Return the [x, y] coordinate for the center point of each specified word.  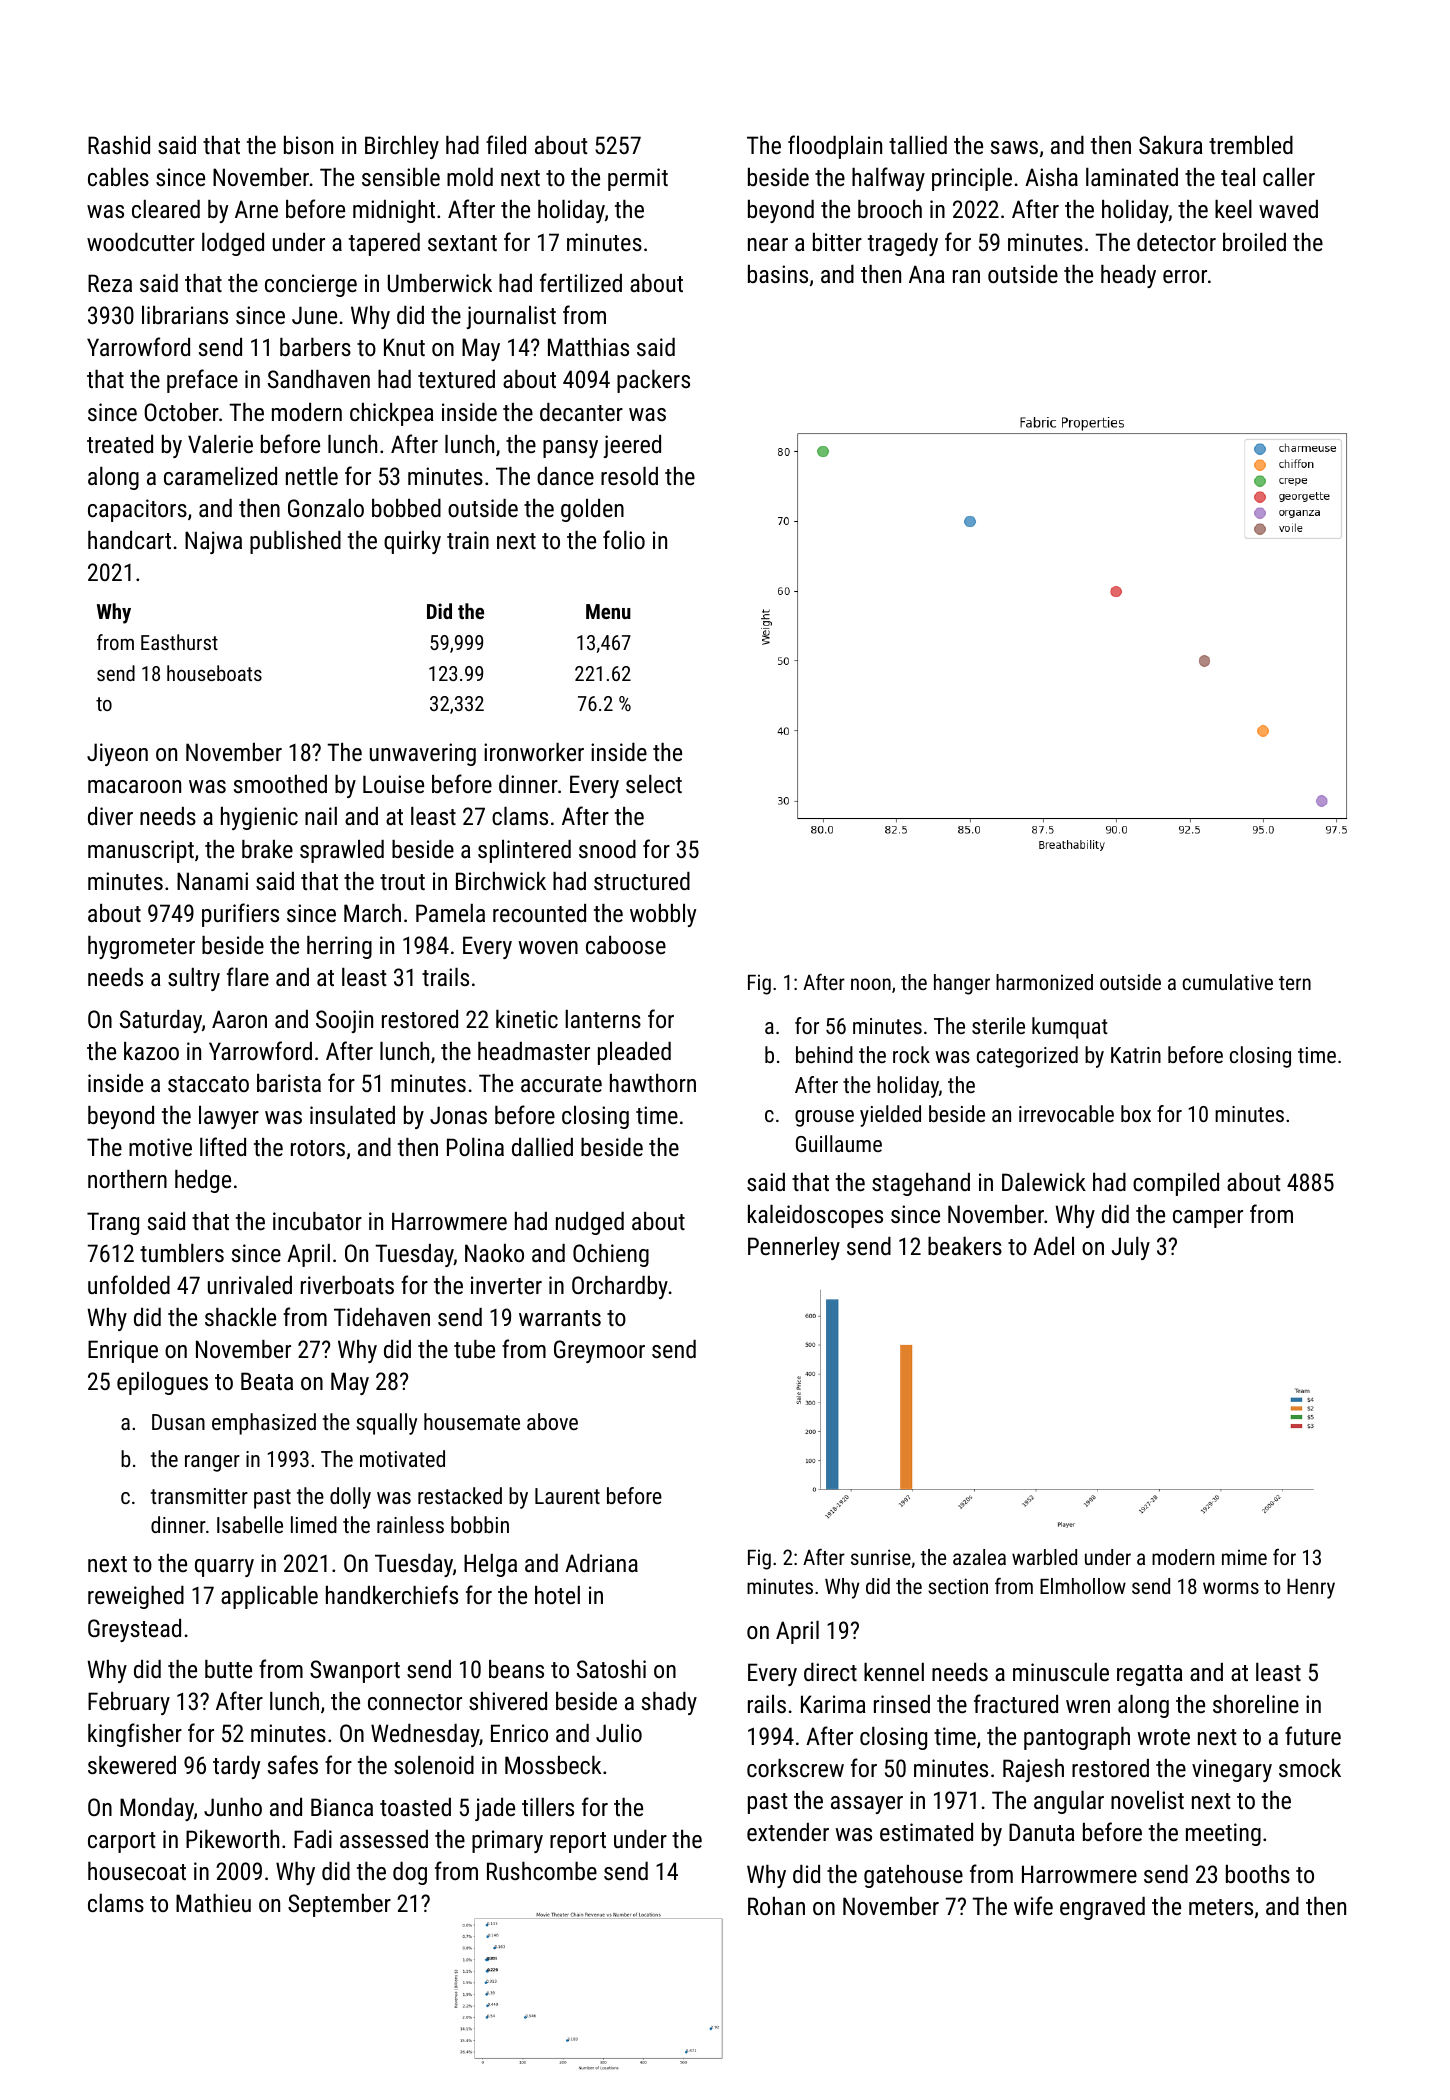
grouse [824, 1118]
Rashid [119, 145]
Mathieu [213, 1903]
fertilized [581, 282]
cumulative [1228, 982]
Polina [475, 1147]
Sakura [1171, 145]
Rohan [776, 1906]
